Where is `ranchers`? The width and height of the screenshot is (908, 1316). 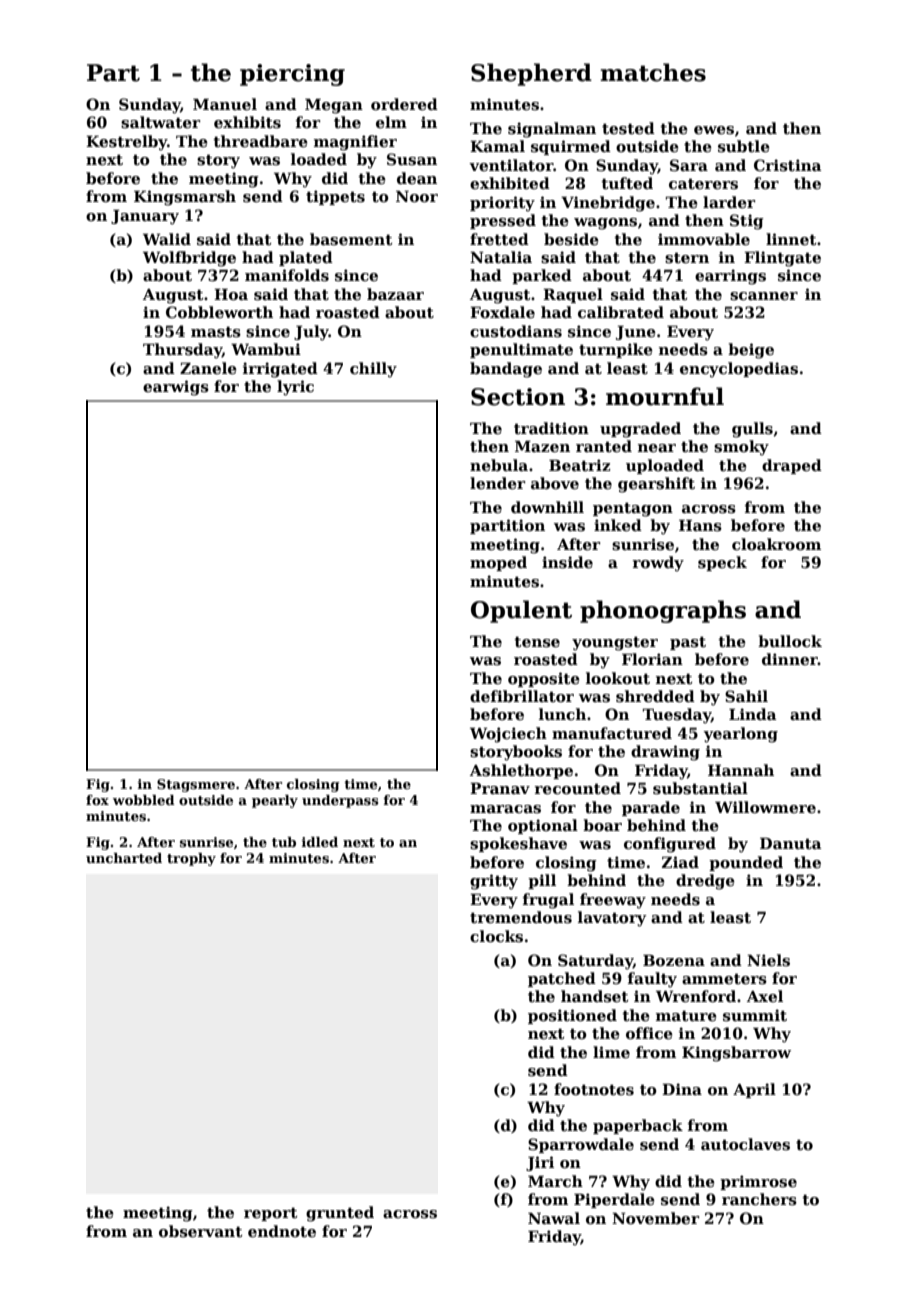
ranchers is located at coordinates (759, 1199).
